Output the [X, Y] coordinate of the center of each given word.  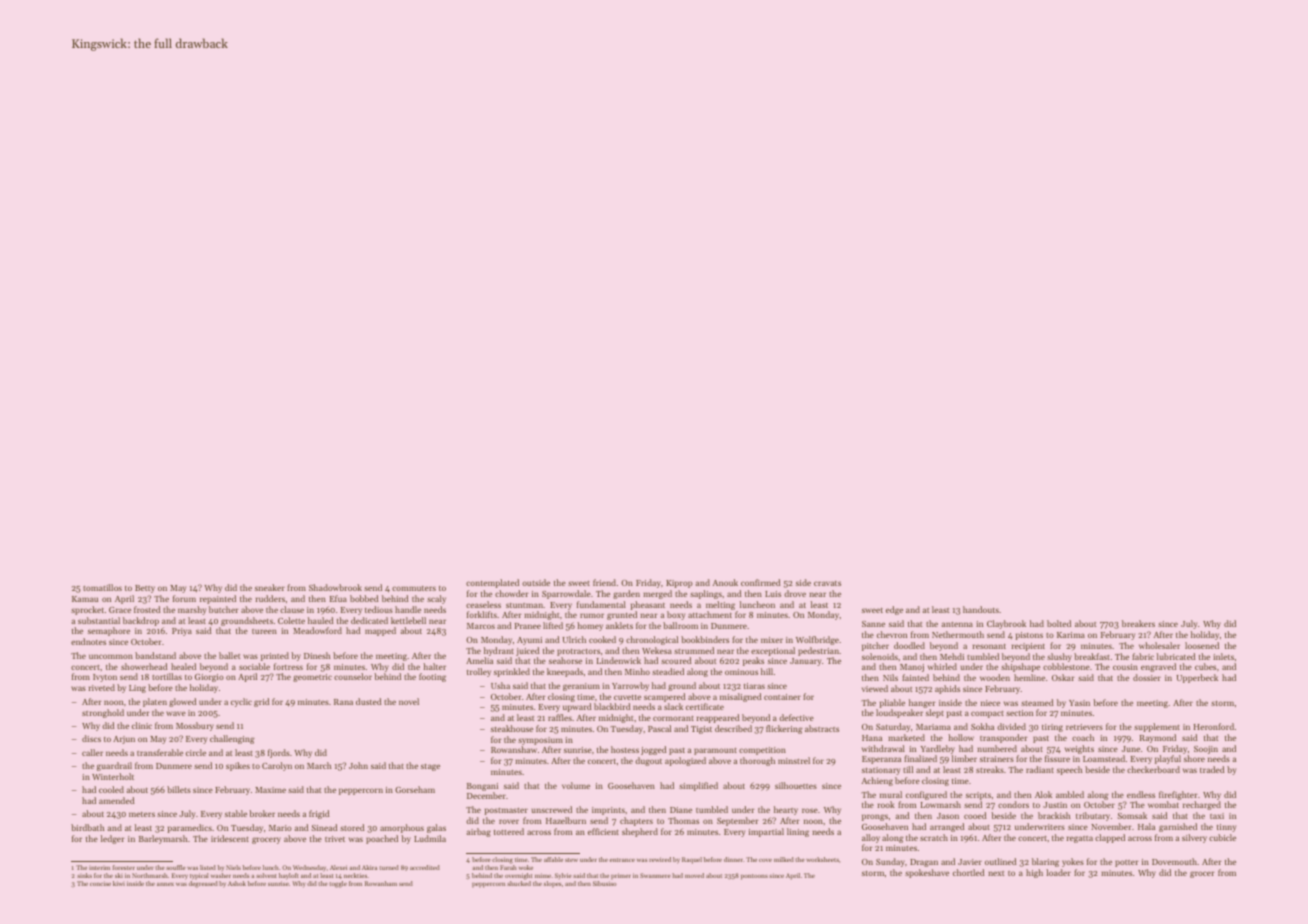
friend [604, 582]
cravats [827, 583]
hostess [625, 749]
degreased [203, 884]
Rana [343, 702]
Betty [145, 589]
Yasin [1079, 703]
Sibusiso [605, 883]
